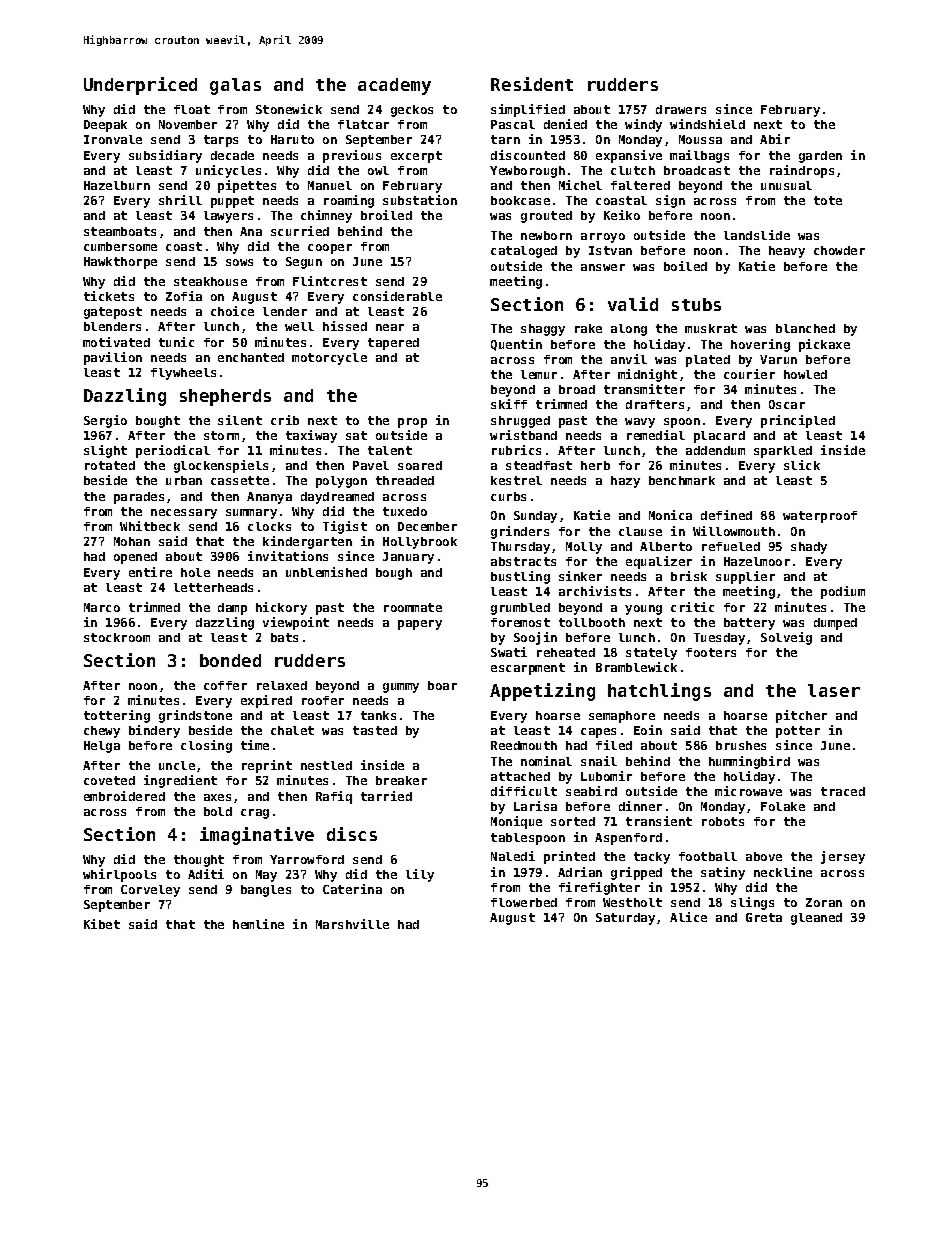  I want to click on Kibet, so click(102, 924).
